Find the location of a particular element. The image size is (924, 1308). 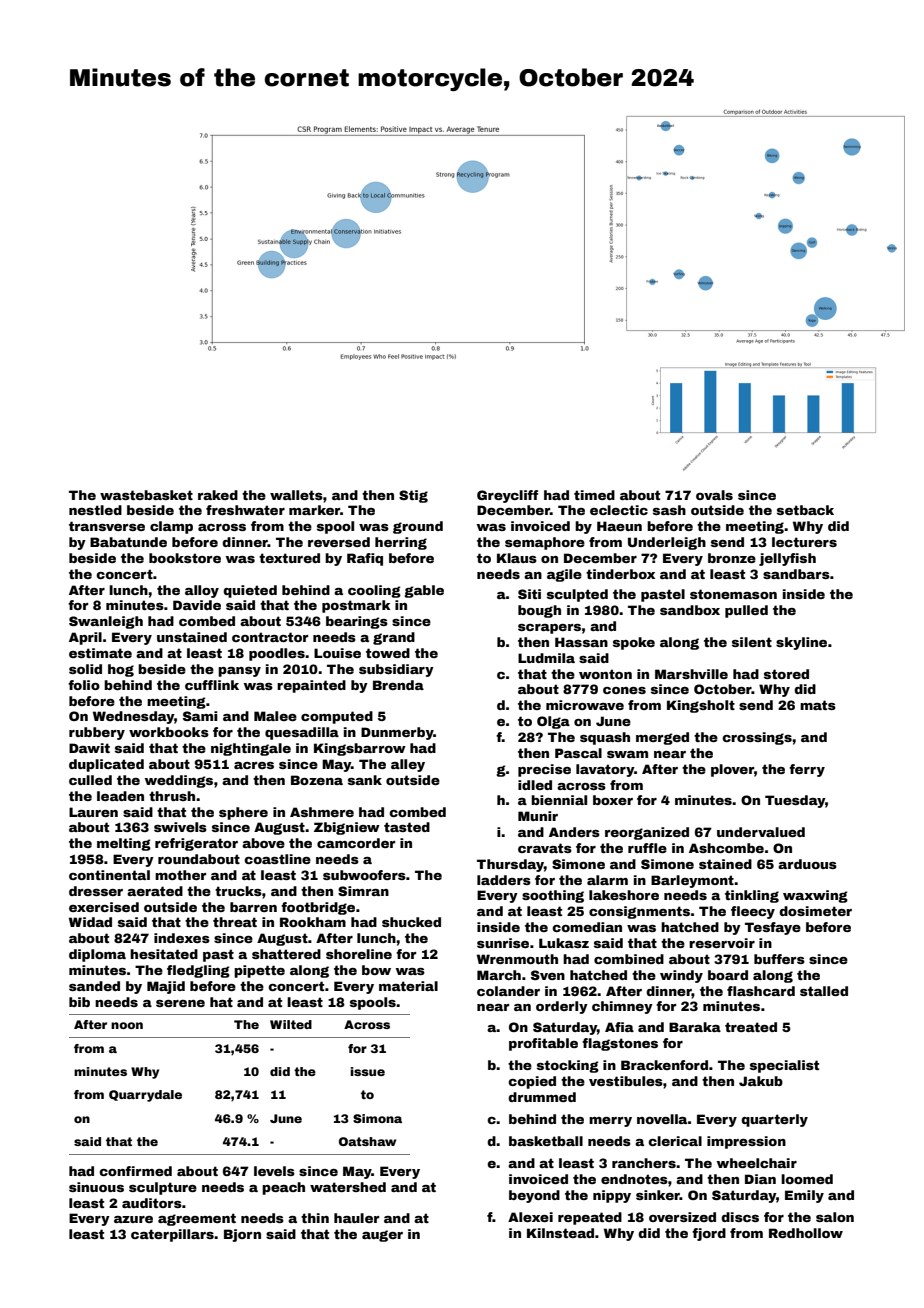

wastebasket is located at coordinates (146, 495).
